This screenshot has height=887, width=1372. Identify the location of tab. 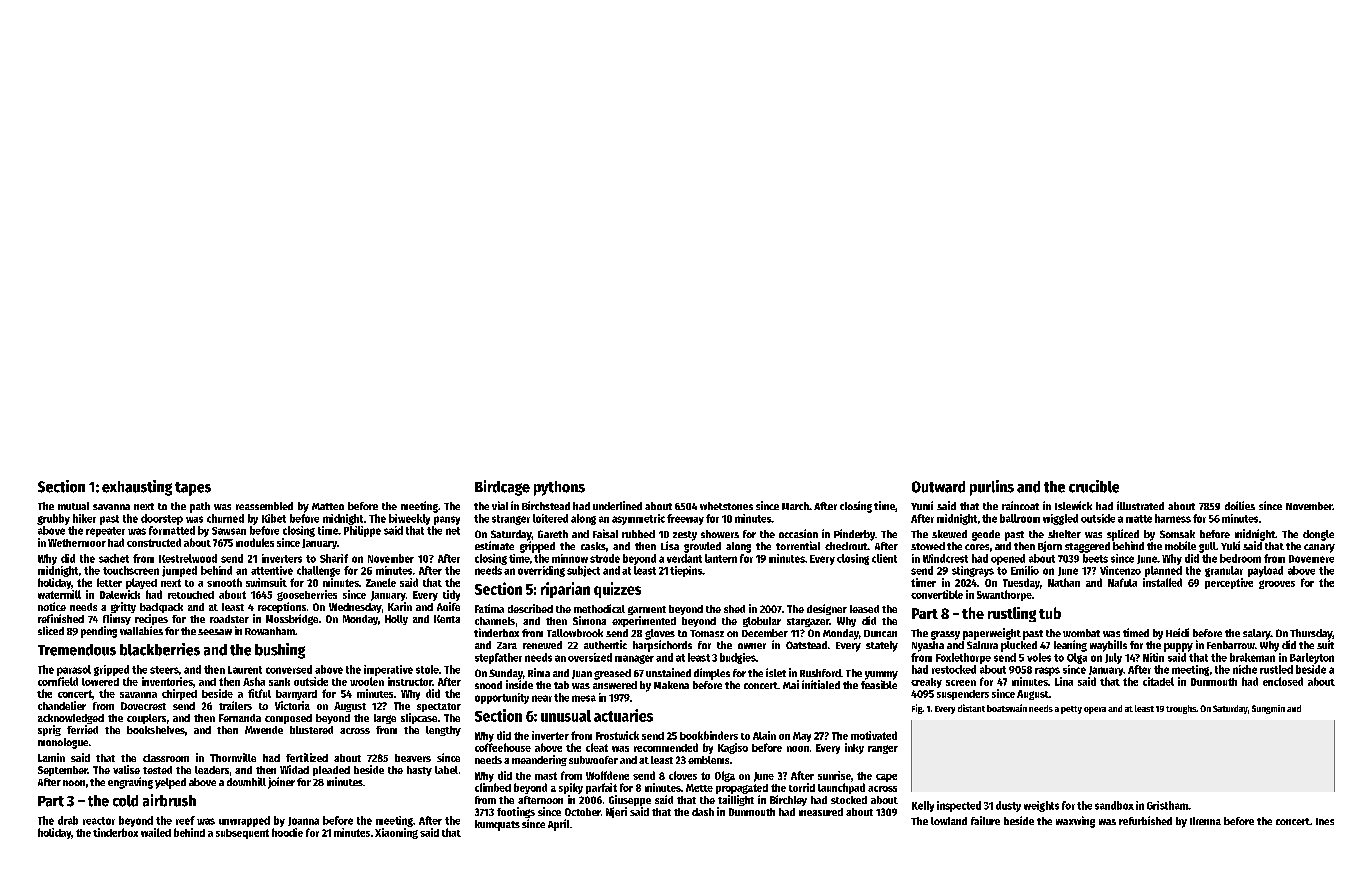
(561, 685).
